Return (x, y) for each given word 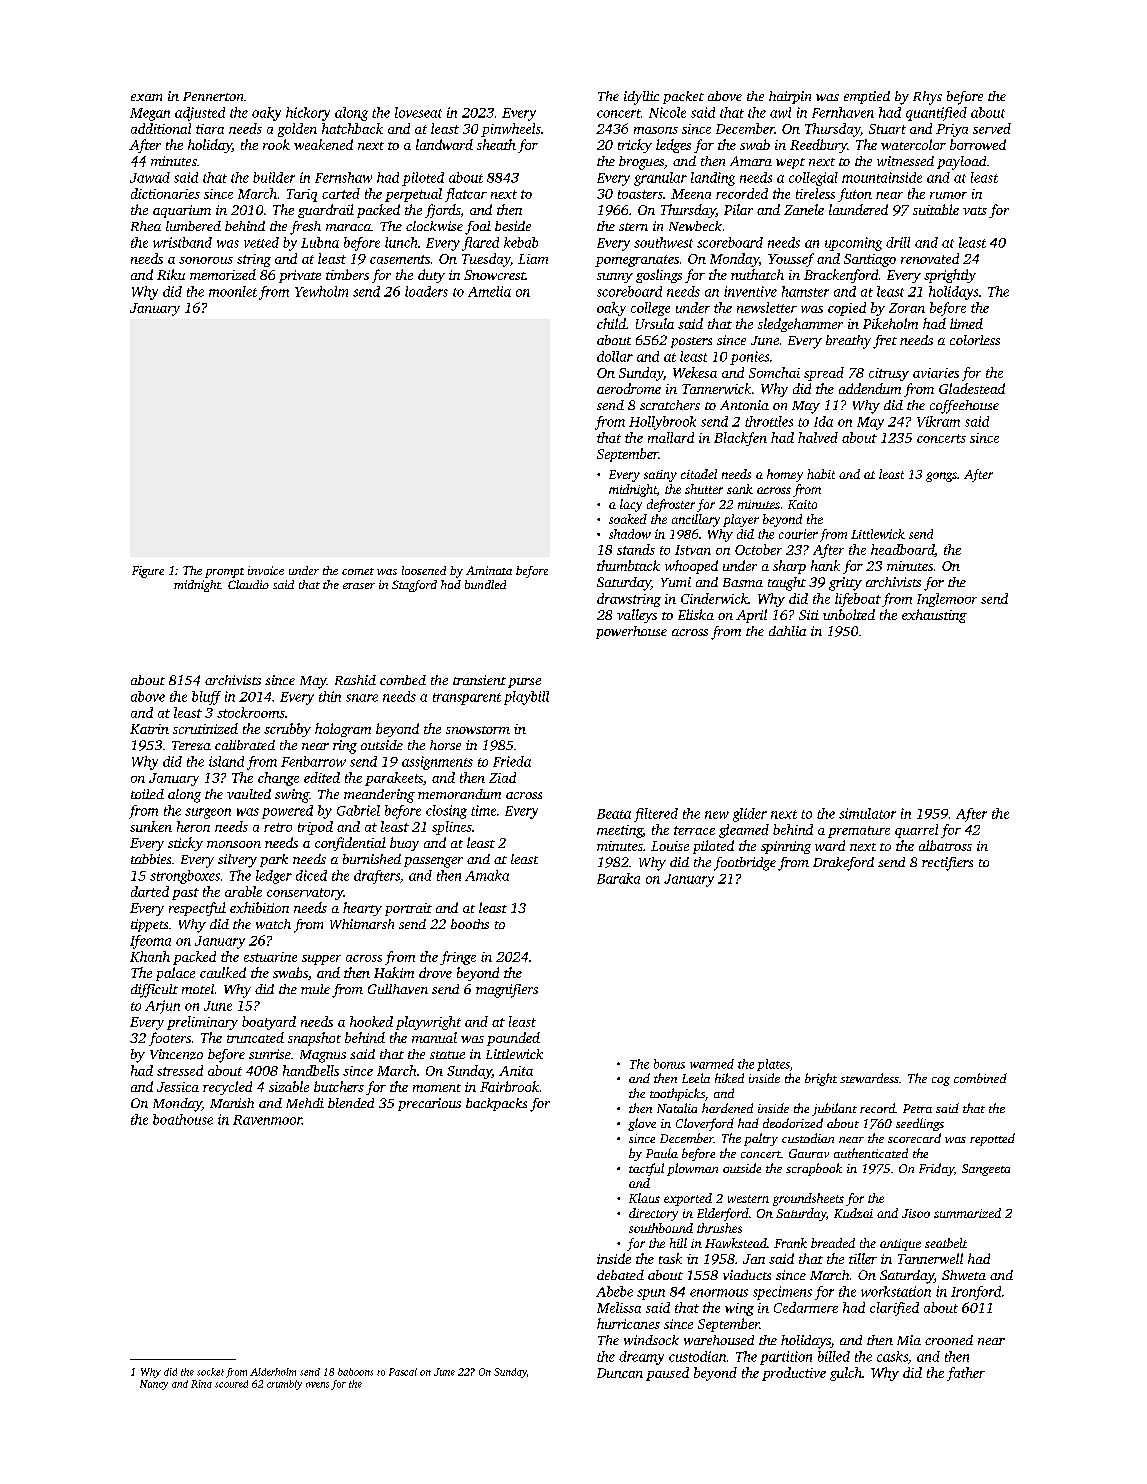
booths (470, 924)
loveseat (418, 112)
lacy (631, 505)
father (966, 1374)
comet (358, 571)
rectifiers (947, 864)
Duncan (620, 1373)
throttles (769, 421)
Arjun (162, 1007)
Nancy (154, 1385)
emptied (867, 97)
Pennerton (213, 96)
